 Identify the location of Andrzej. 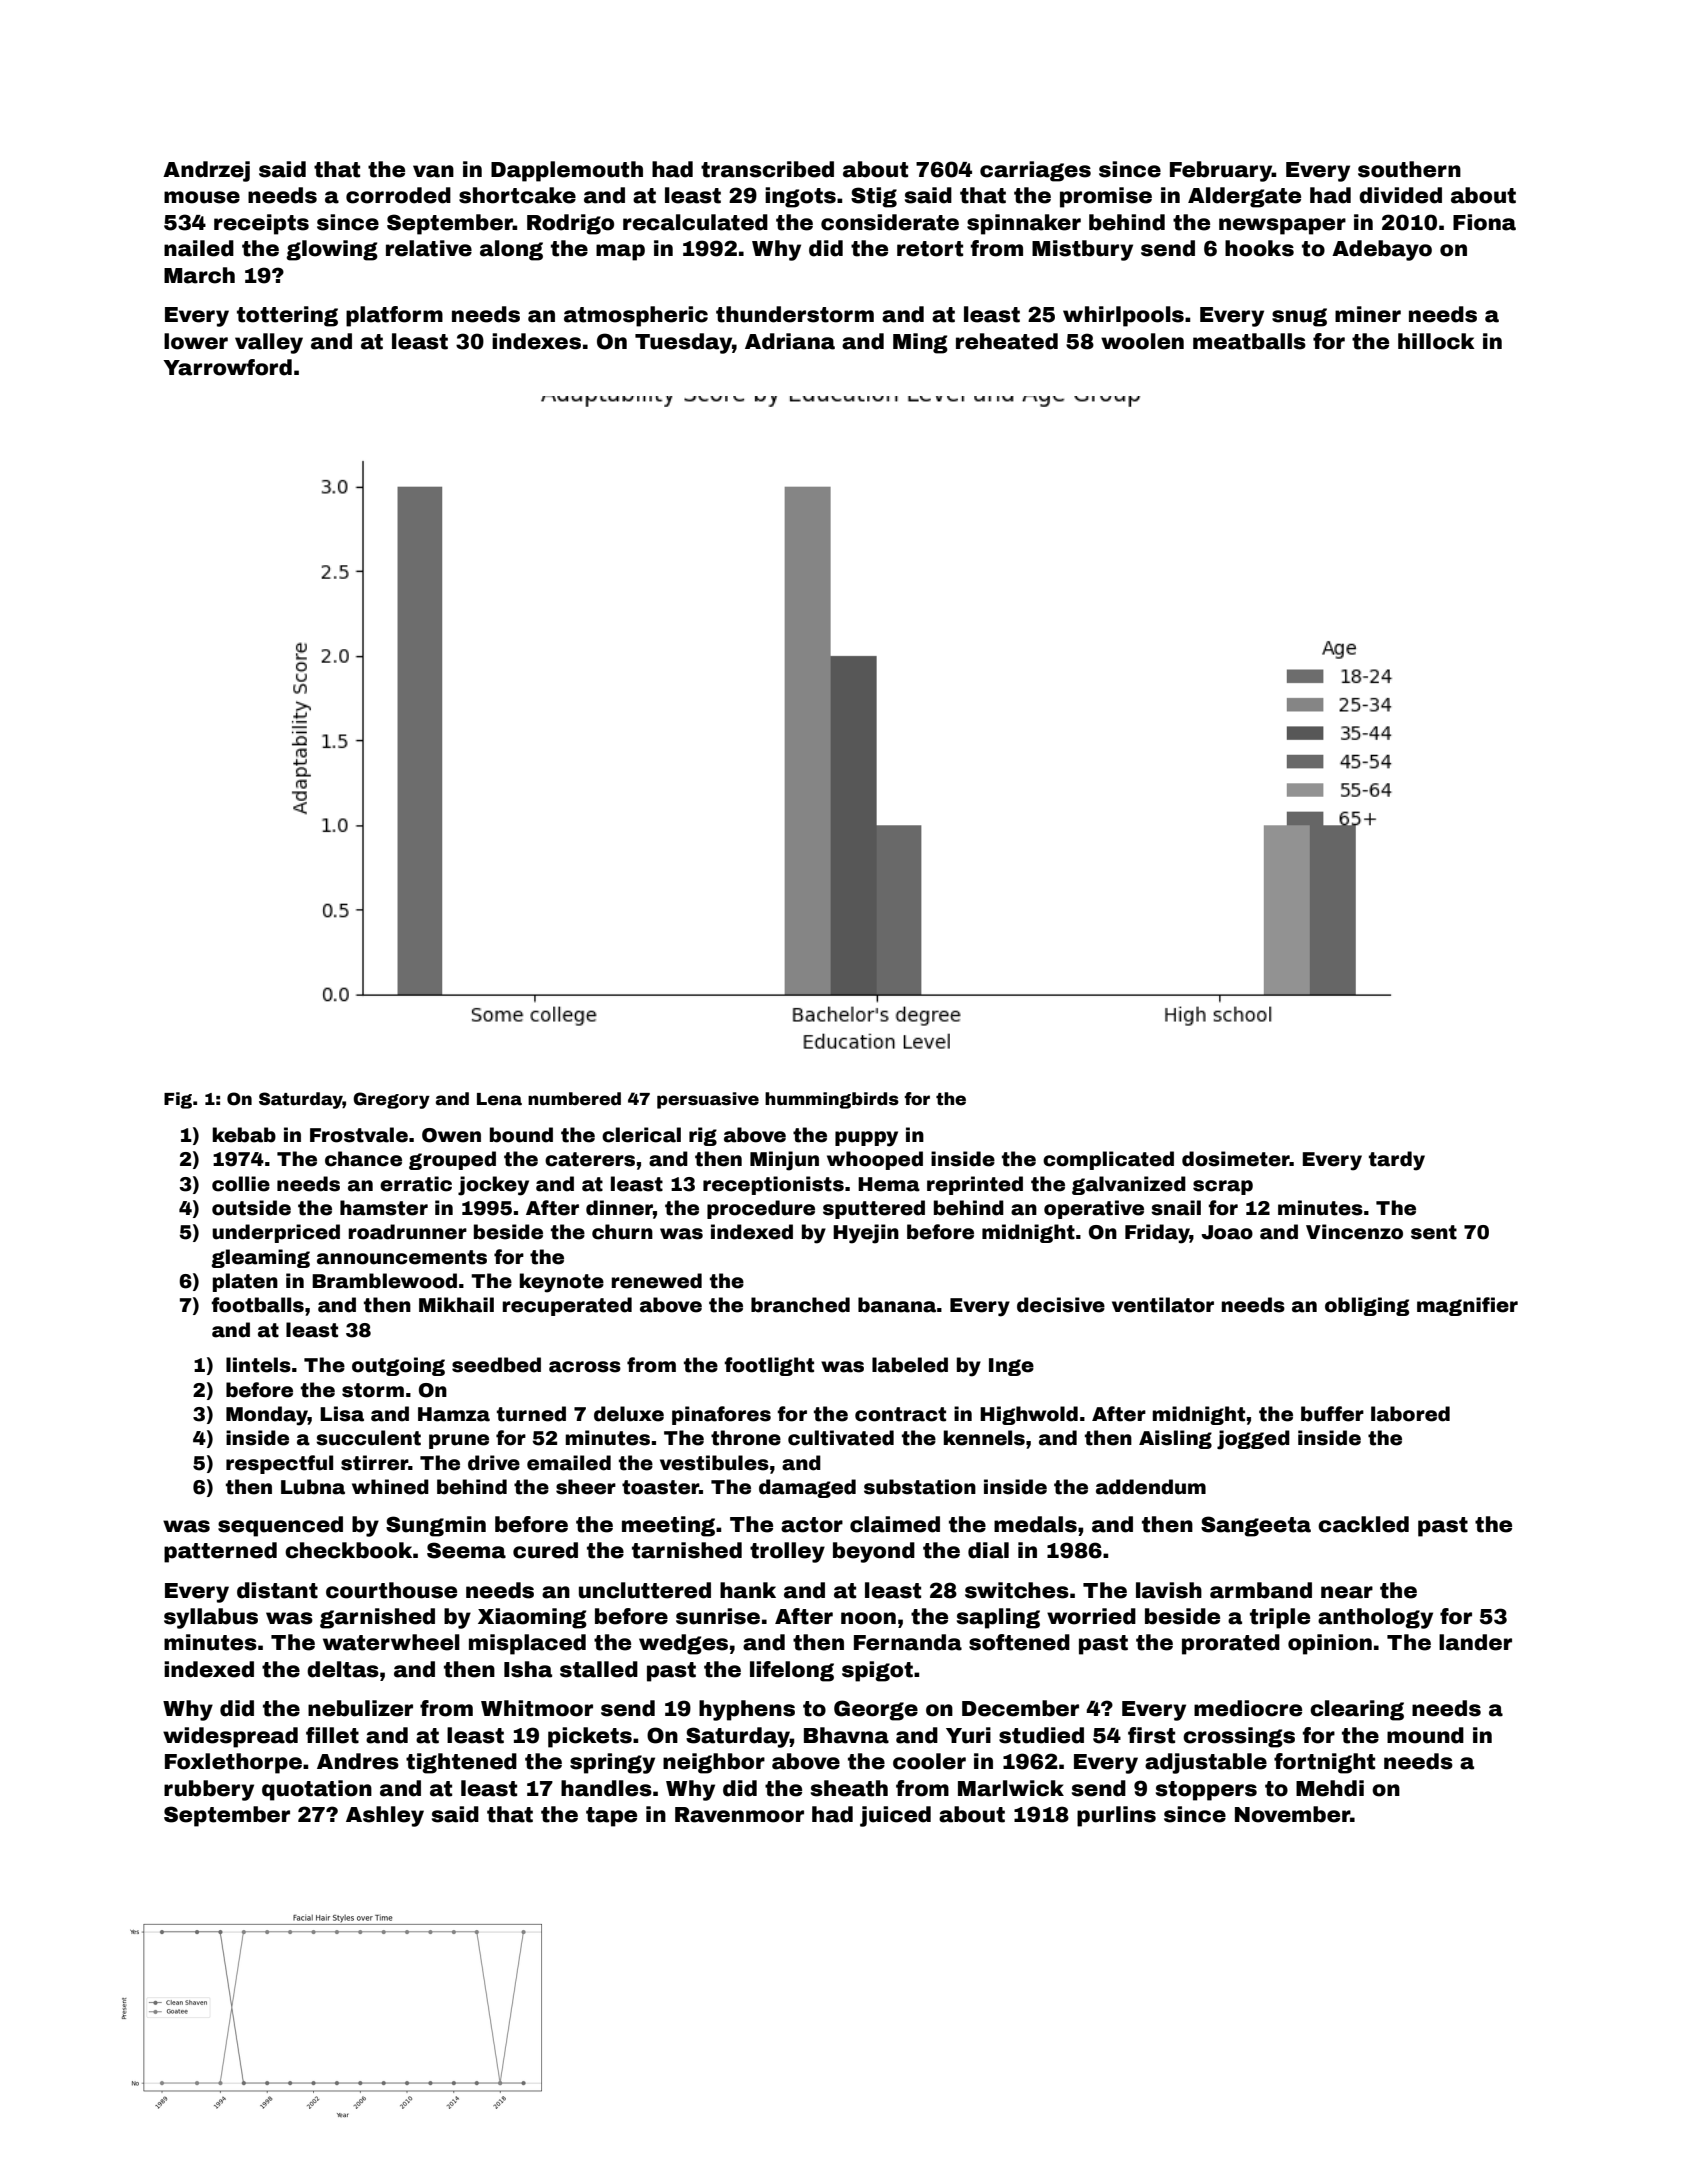
(206, 171).
